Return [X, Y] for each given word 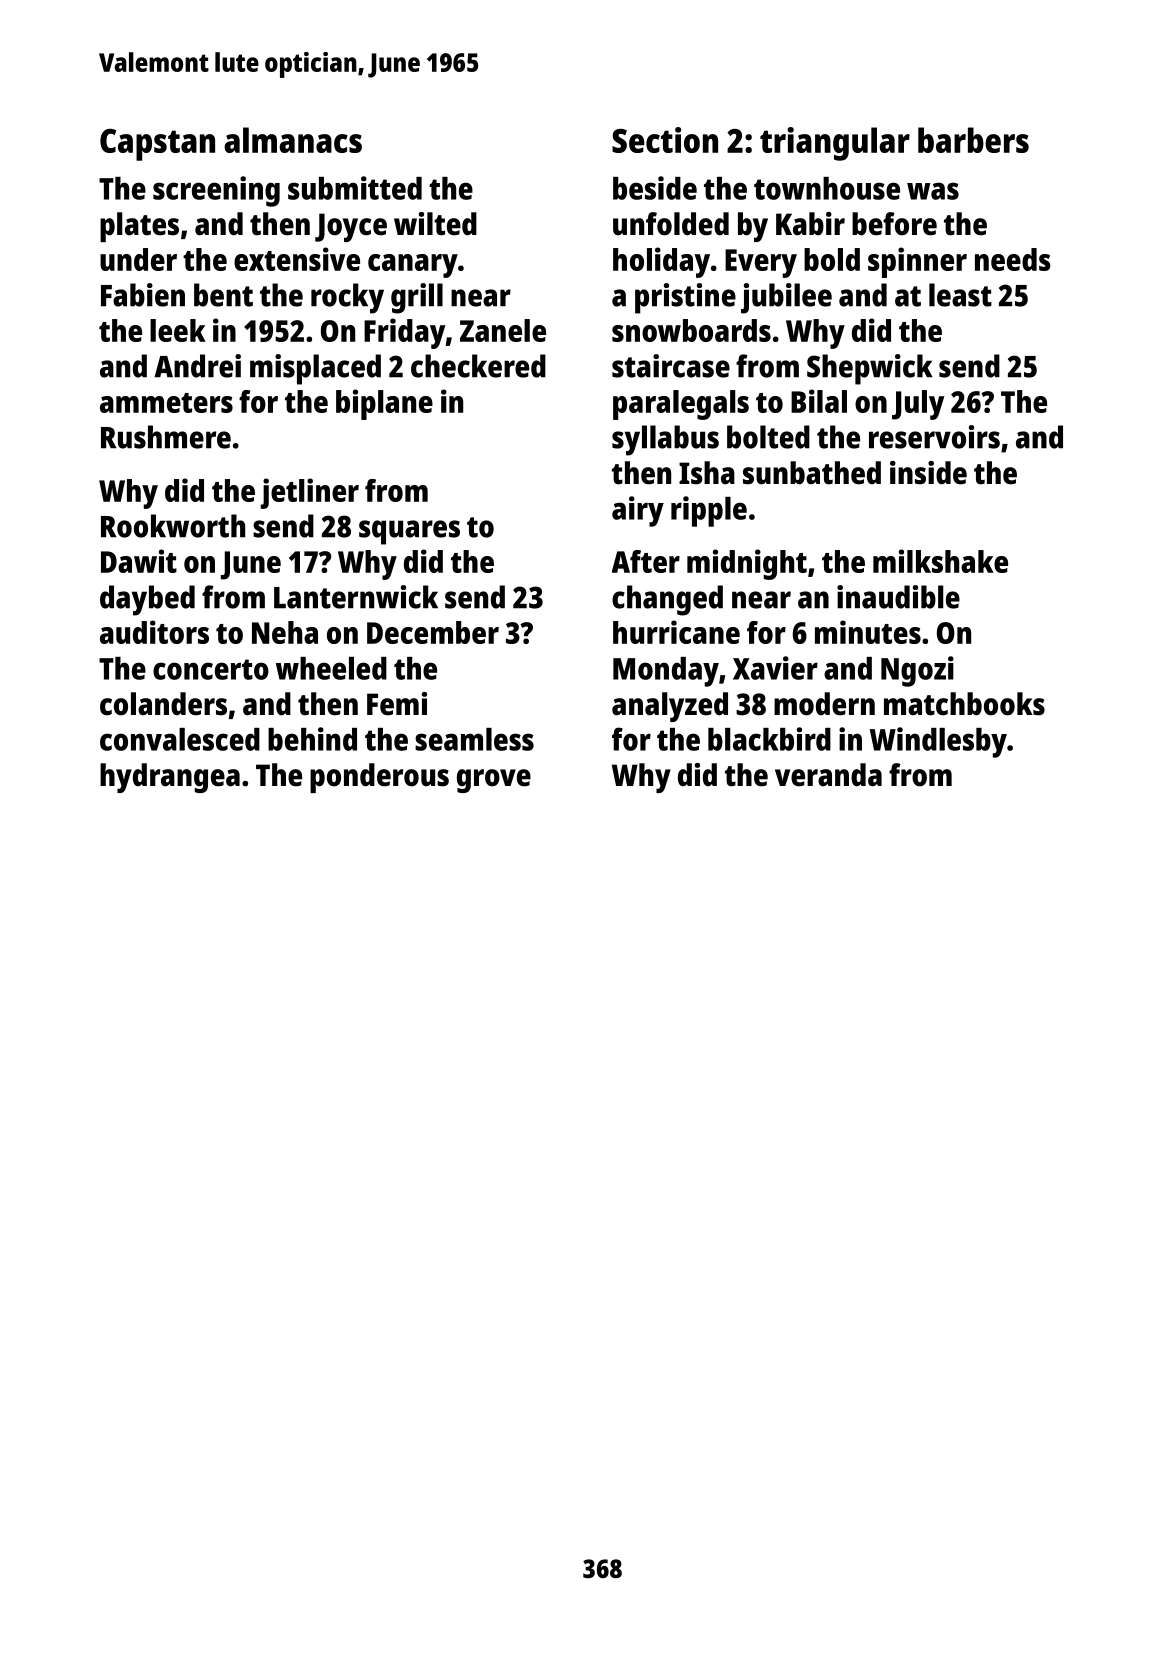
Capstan [157, 145]
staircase [671, 366]
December [433, 632]
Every [761, 263]
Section [665, 140]
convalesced [180, 739]
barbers [973, 140]
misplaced [315, 369]
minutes [868, 632]
